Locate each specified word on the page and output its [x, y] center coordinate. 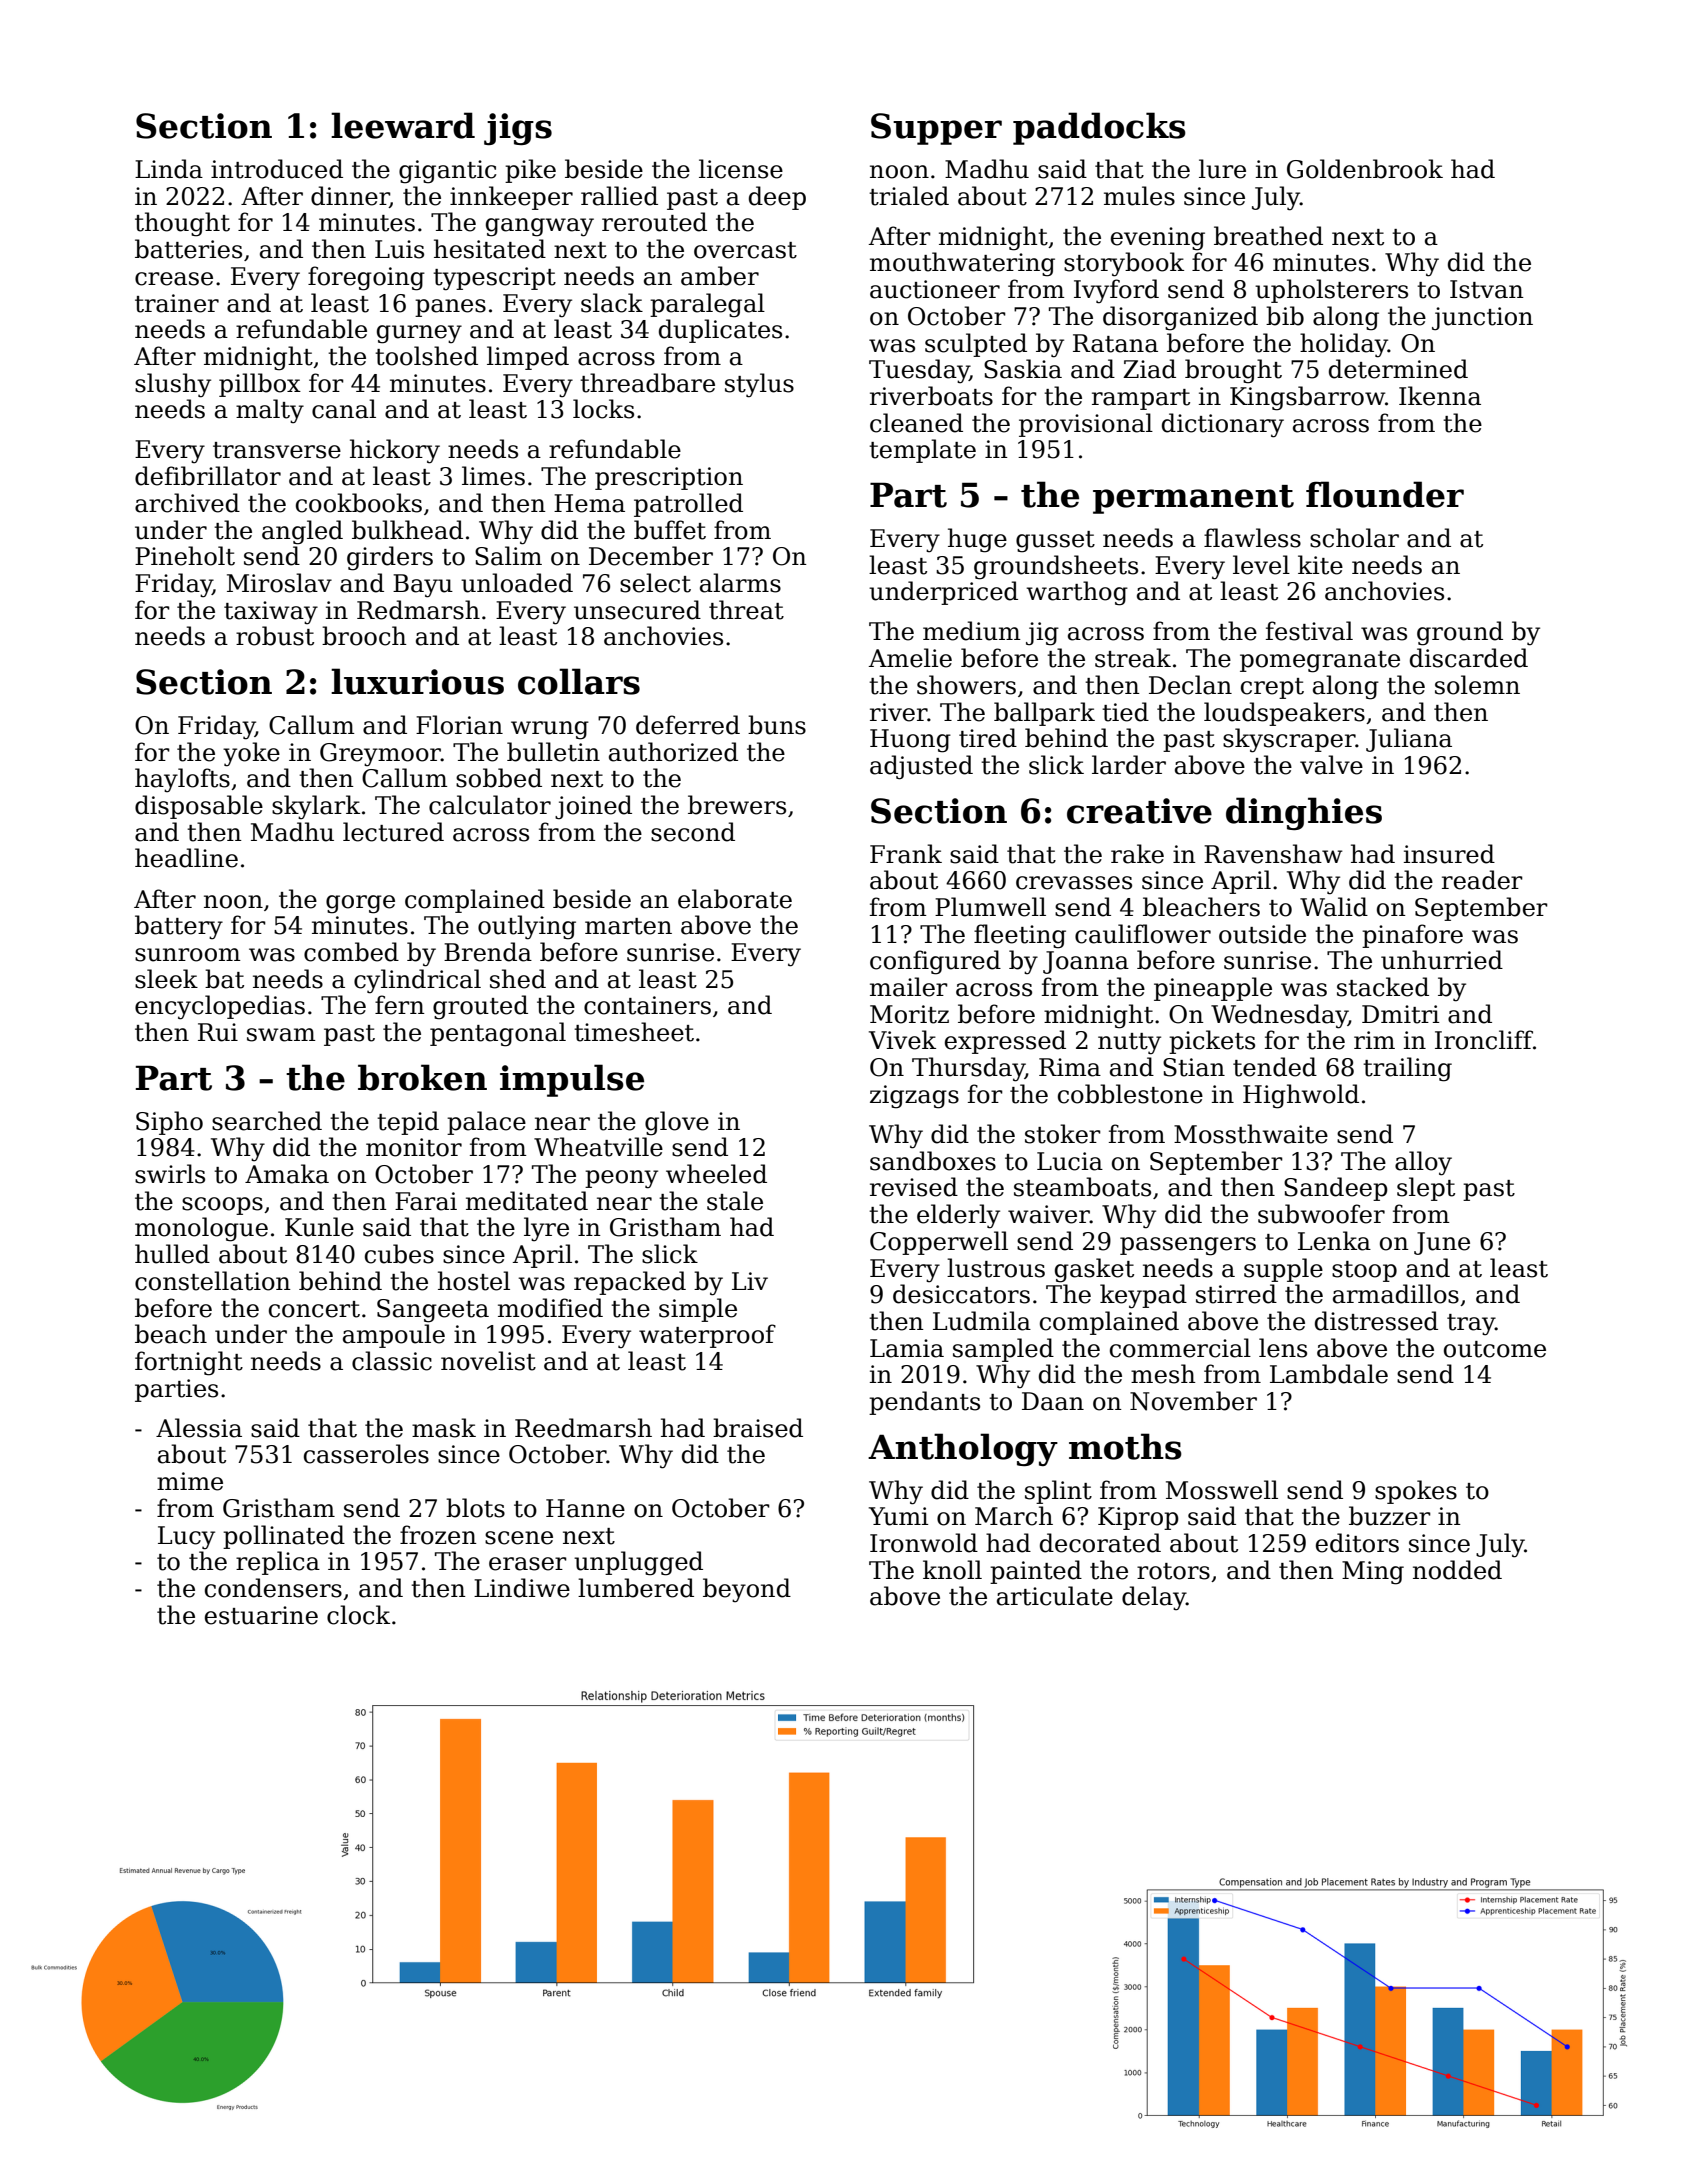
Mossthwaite [1251, 1134]
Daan [1053, 1401]
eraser [528, 1564]
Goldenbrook [1365, 169]
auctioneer [935, 289]
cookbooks [359, 503]
